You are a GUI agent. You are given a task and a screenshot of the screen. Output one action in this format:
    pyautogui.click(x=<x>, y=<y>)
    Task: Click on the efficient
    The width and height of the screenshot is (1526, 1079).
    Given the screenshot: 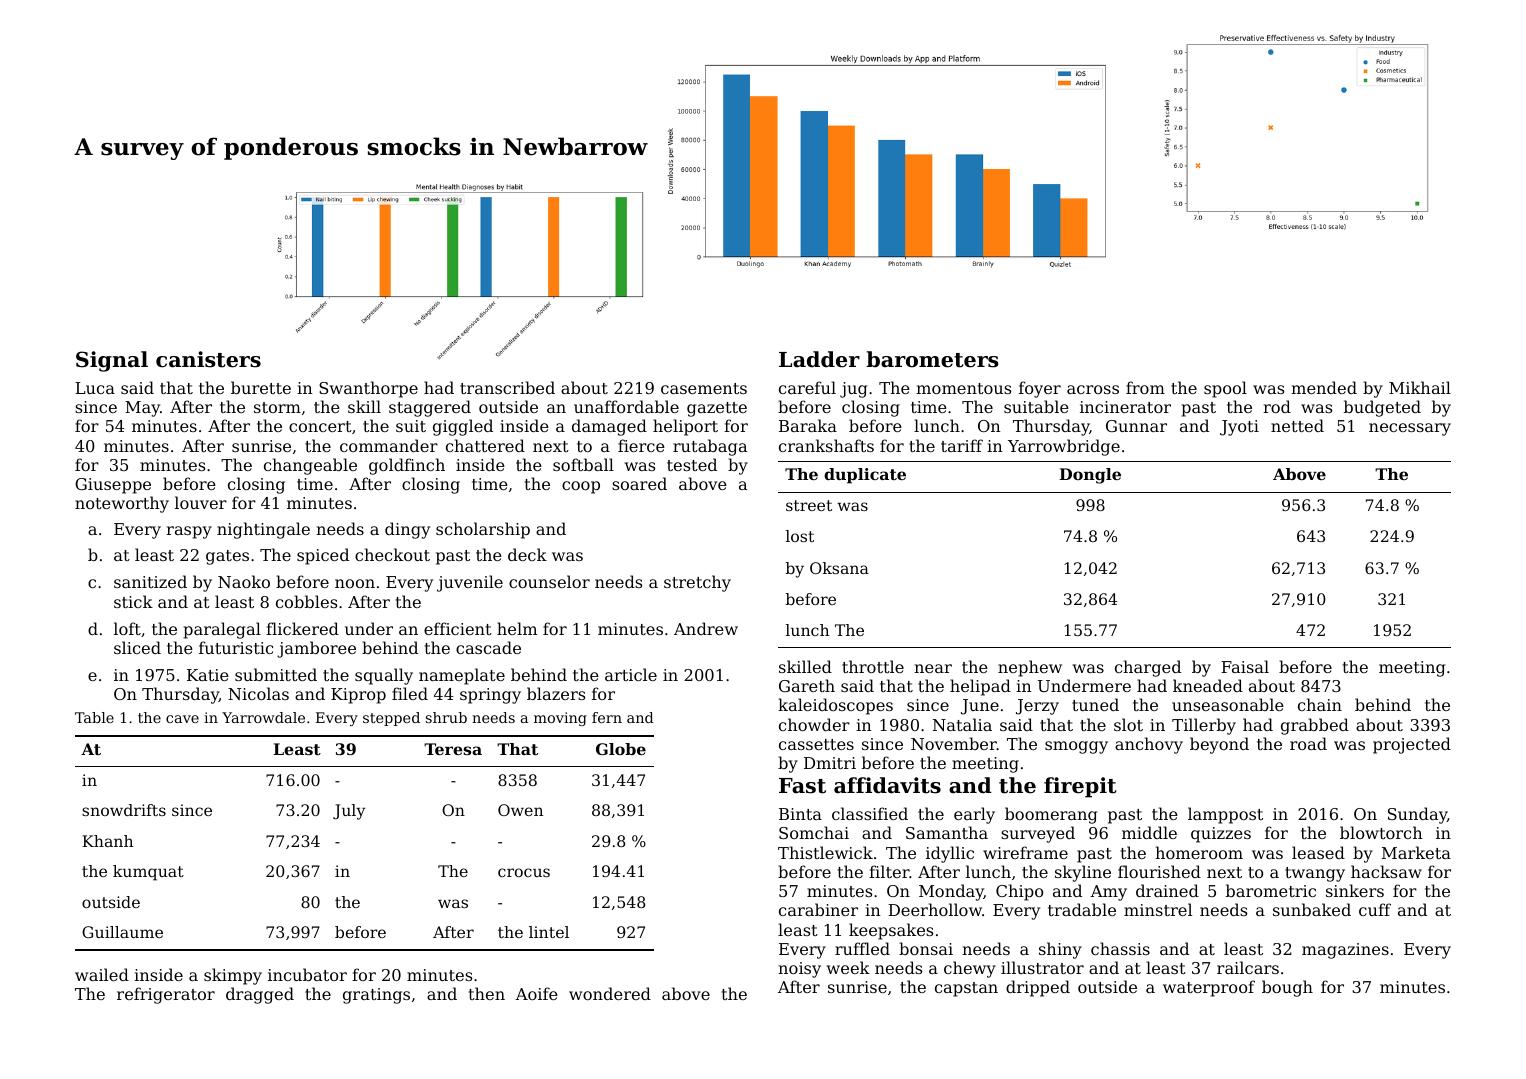 What is the action you would take?
    pyautogui.click(x=458, y=628)
